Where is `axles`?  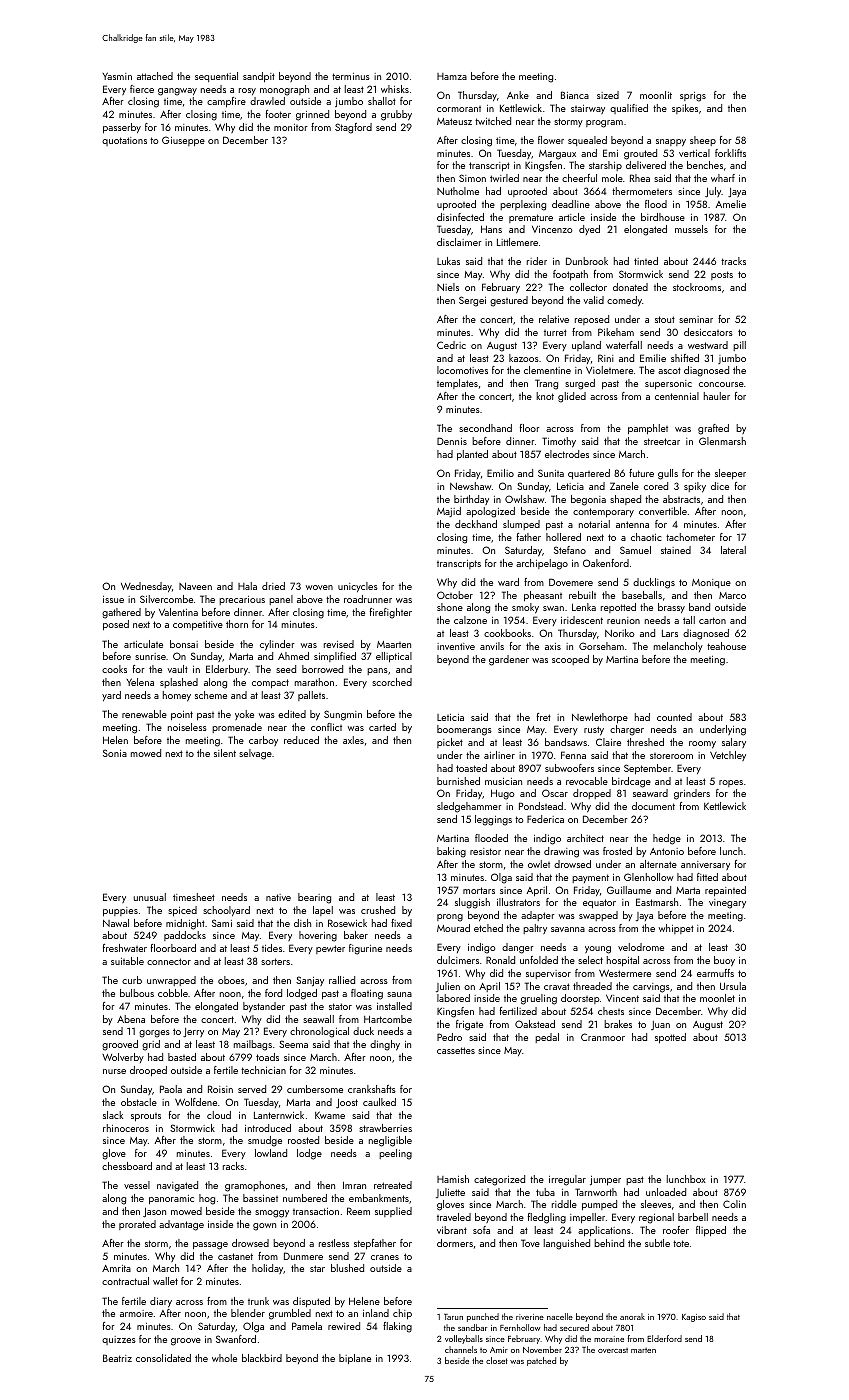 axles is located at coordinates (353, 740).
